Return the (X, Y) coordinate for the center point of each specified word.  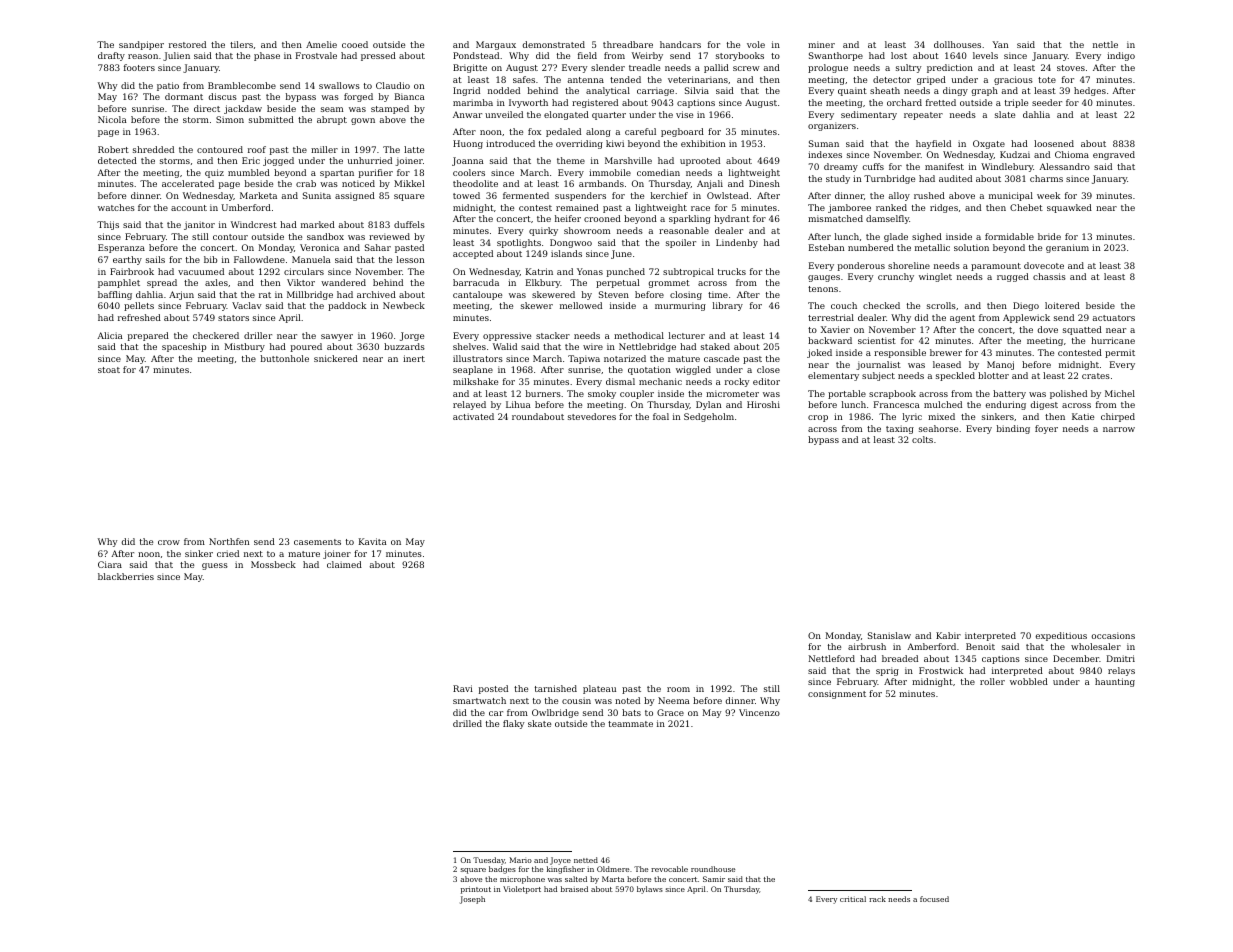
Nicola (112, 119)
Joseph (472, 900)
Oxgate (989, 144)
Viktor (301, 282)
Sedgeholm (709, 417)
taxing (900, 429)
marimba (473, 102)
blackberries (126, 576)
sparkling (690, 219)
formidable (1009, 236)
